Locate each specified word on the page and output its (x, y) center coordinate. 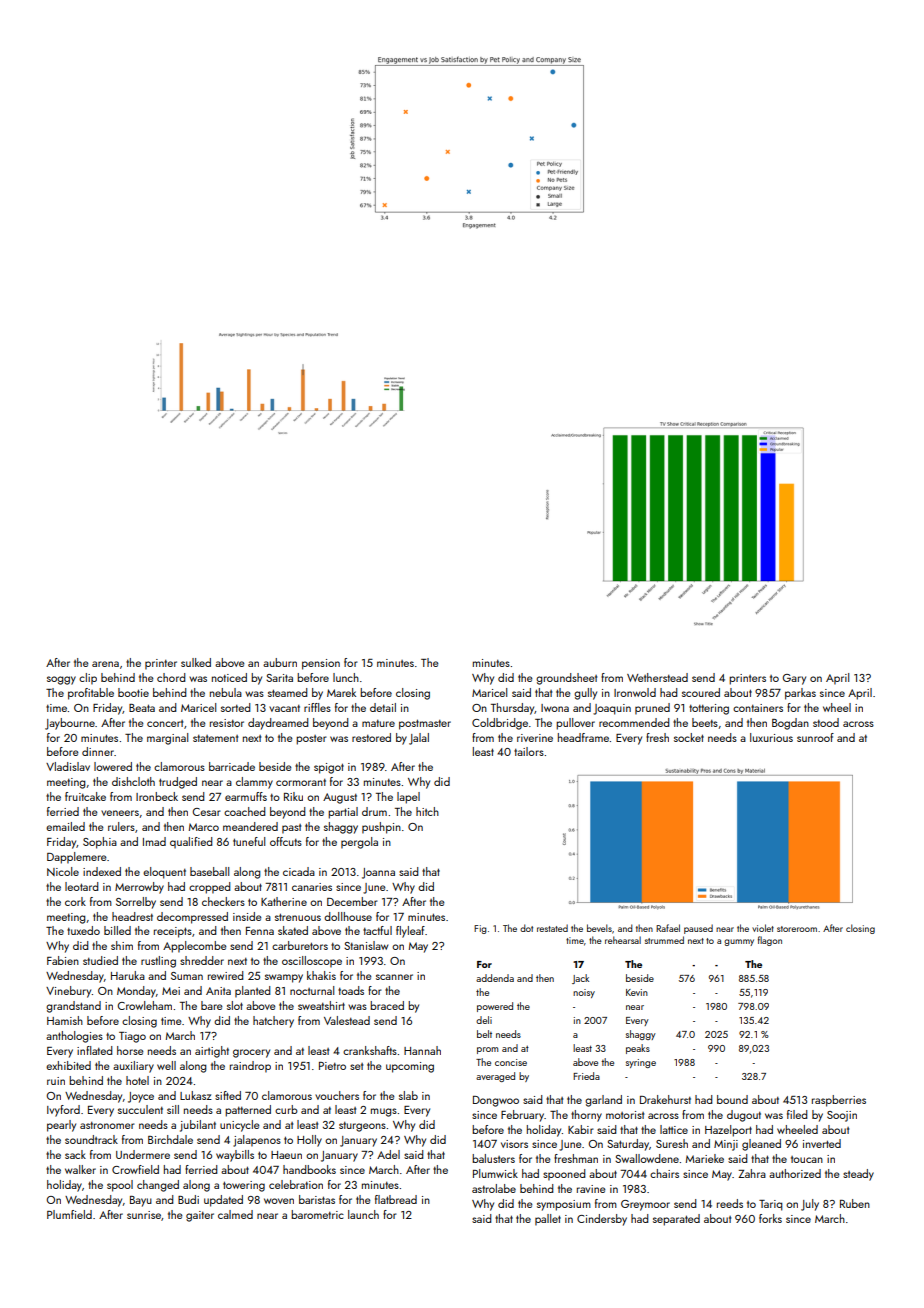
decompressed (192, 918)
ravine (591, 1189)
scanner (394, 977)
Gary (794, 679)
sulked (196, 662)
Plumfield (69, 1214)
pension (321, 664)
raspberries (839, 1101)
